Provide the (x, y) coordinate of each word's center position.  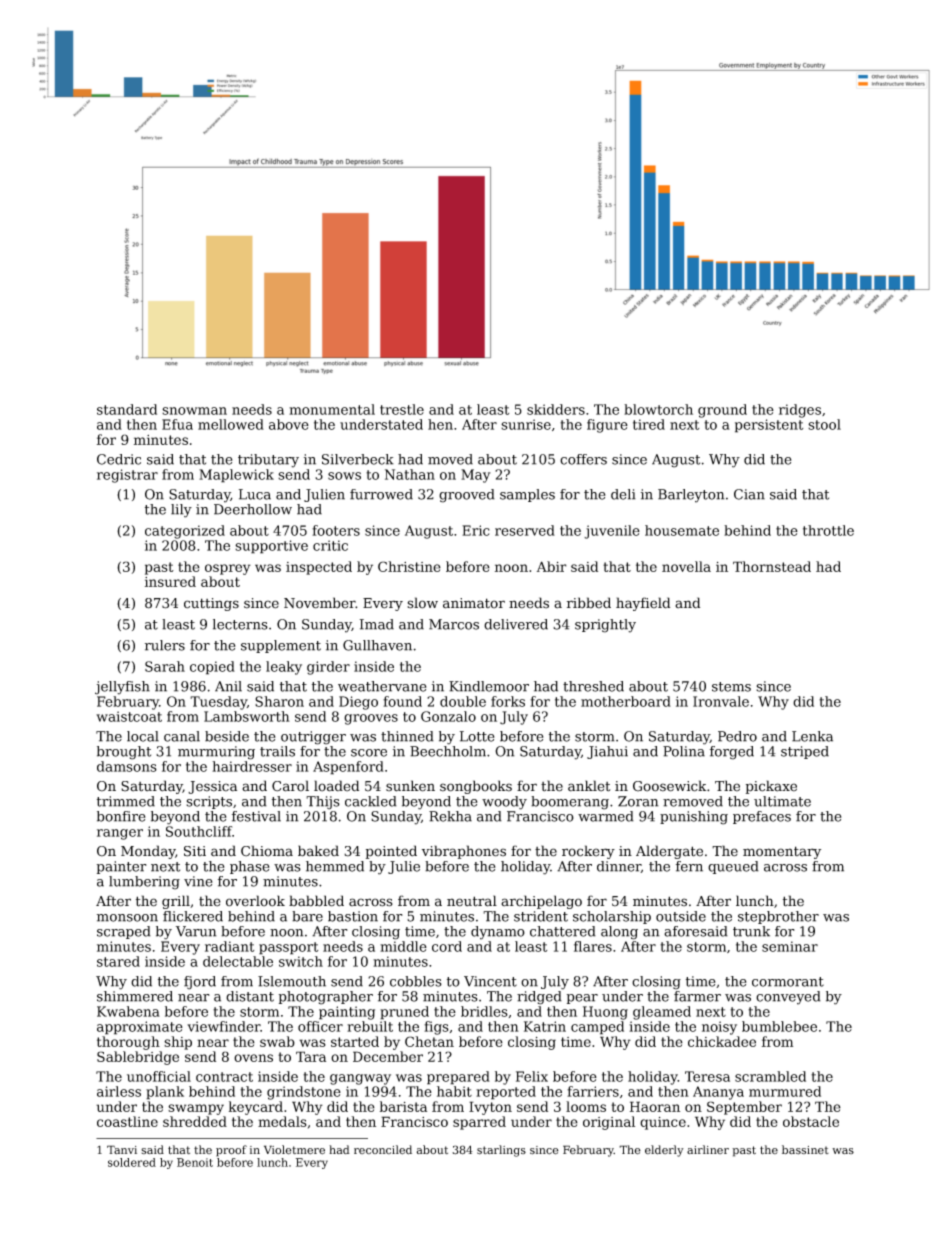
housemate (682, 530)
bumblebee (779, 1026)
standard (127, 409)
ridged (539, 998)
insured (170, 581)
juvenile (612, 532)
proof (231, 1151)
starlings (501, 1151)
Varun (196, 931)
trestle (402, 409)
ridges (800, 411)
